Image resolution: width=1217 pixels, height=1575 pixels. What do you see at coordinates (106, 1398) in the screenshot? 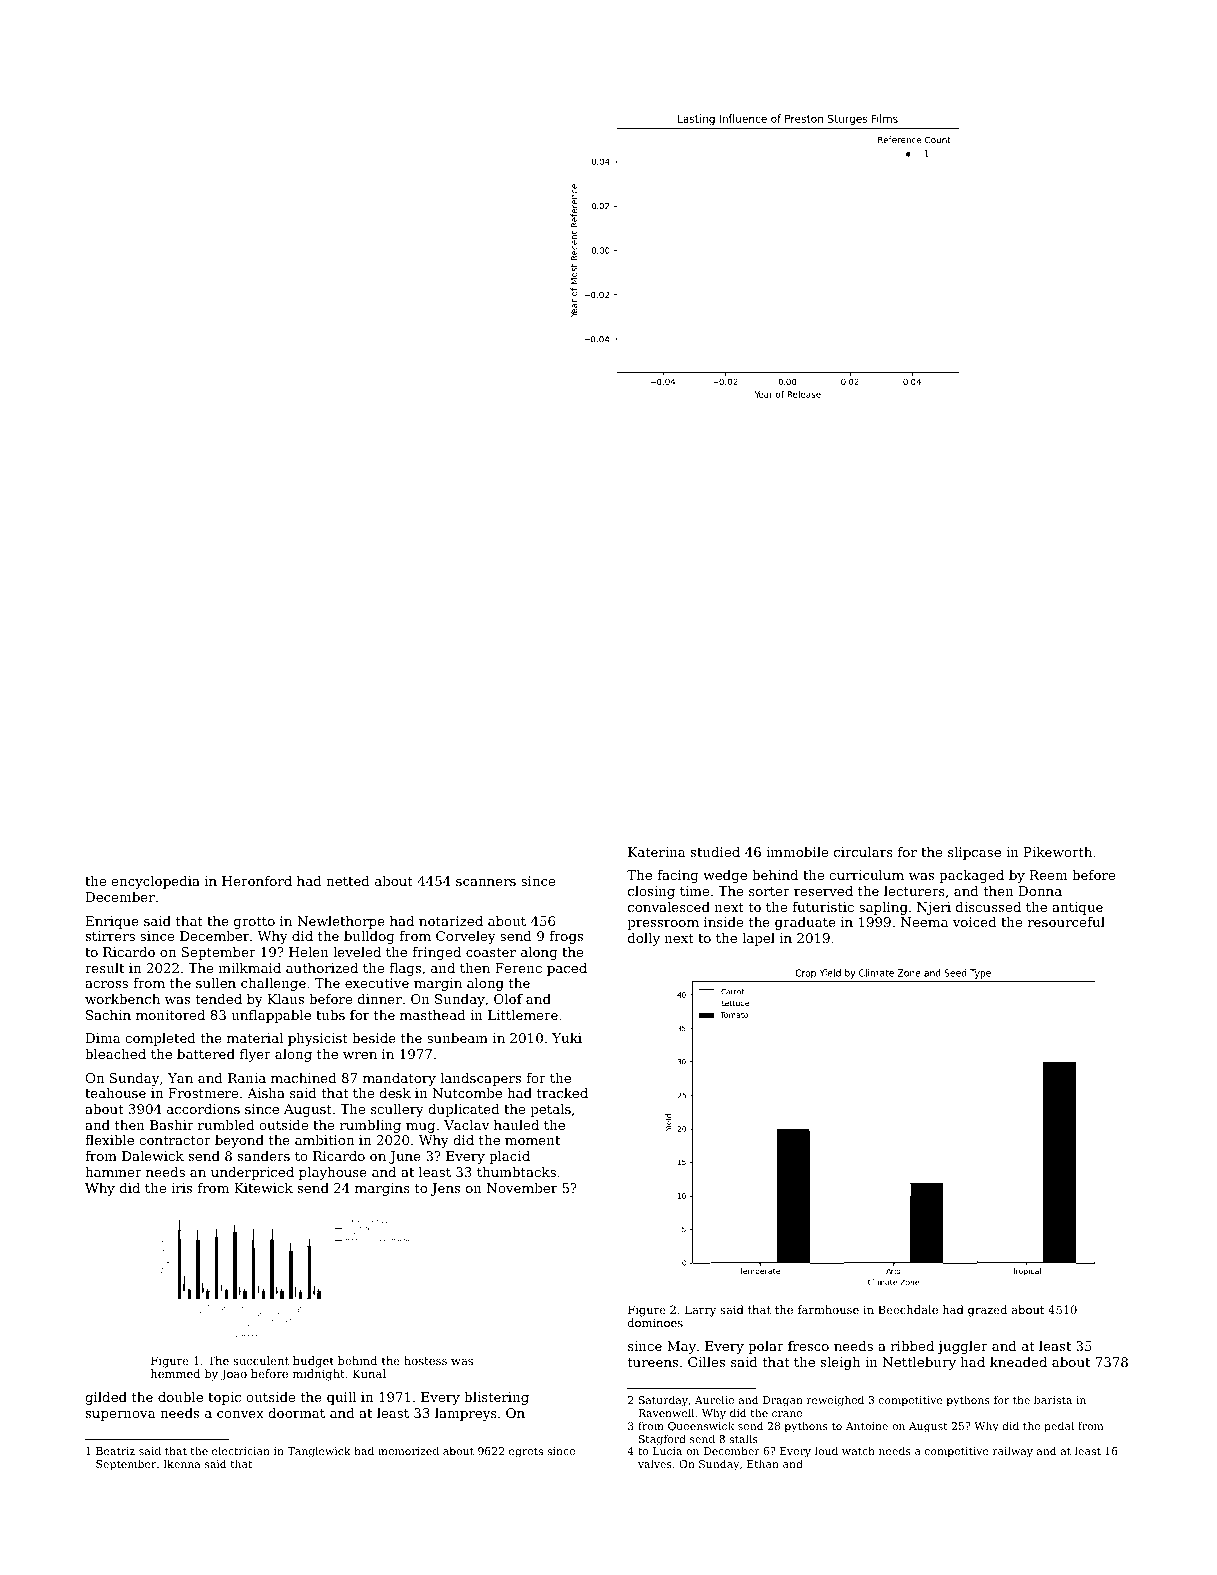
I see `gilded` at bounding box center [106, 1398].
